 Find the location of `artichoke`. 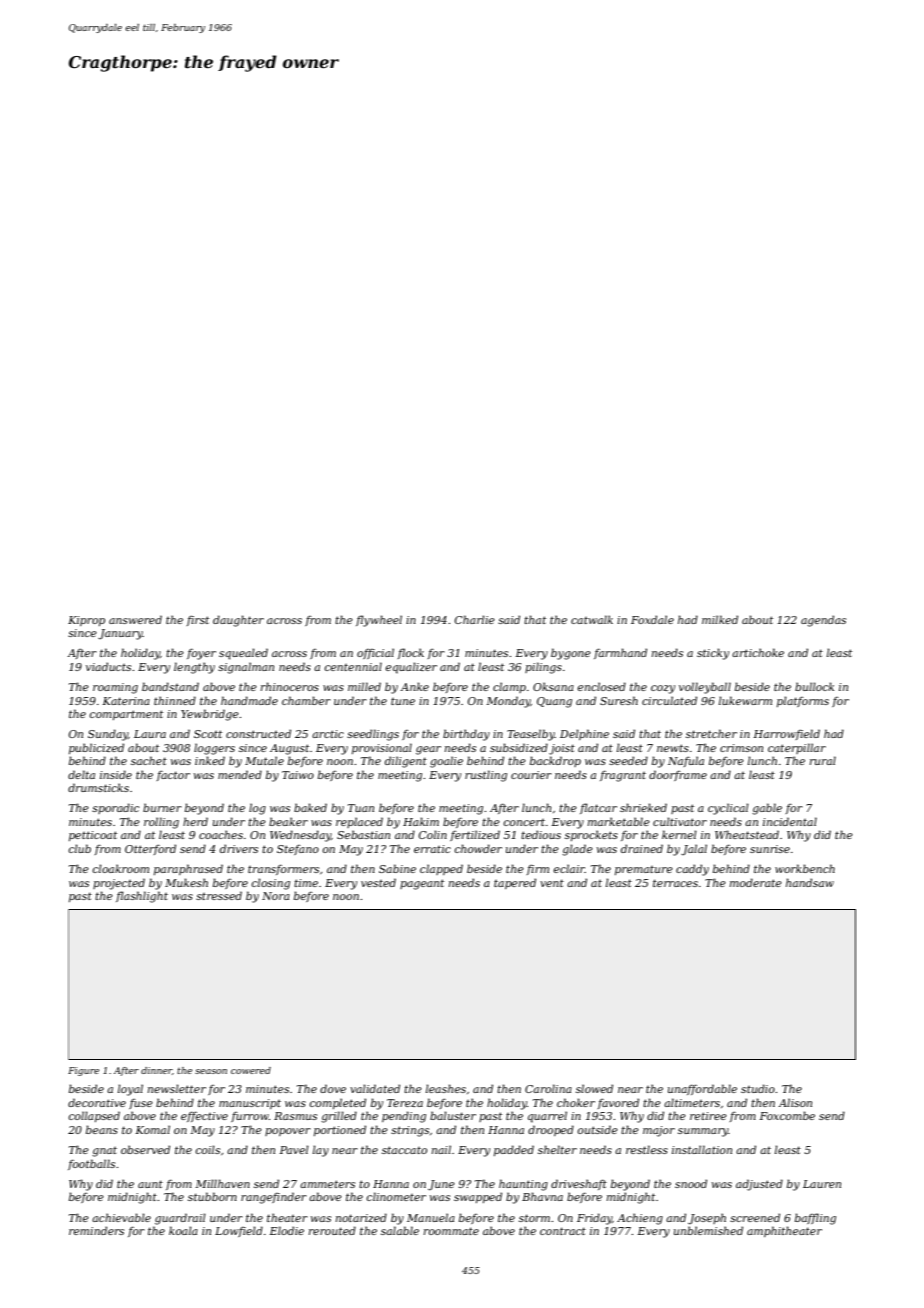

artichoke is located at coordinates (758, 652).
